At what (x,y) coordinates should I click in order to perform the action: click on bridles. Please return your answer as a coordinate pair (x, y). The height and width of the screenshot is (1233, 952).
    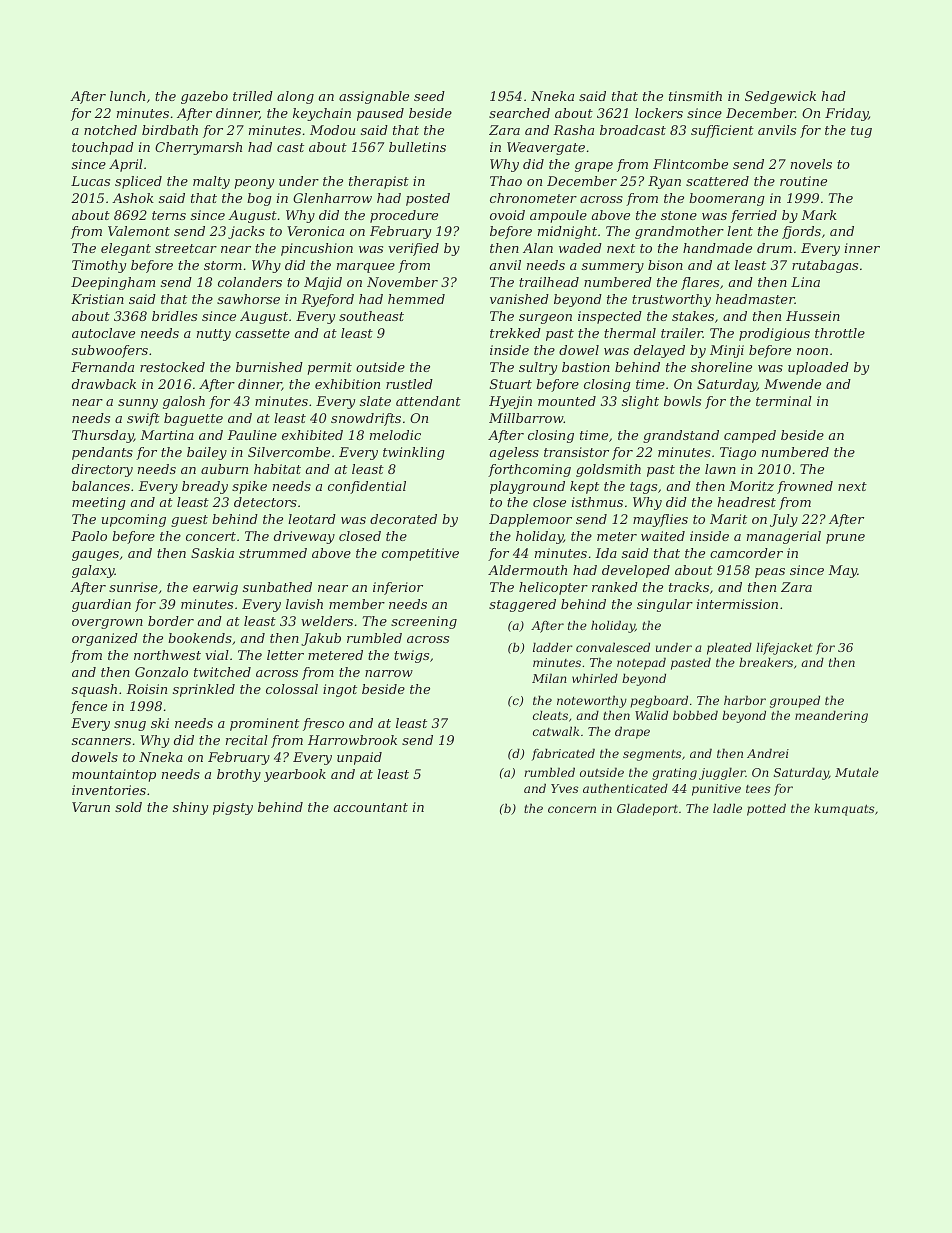
    Looking at the image, I should click on (174, 316).
